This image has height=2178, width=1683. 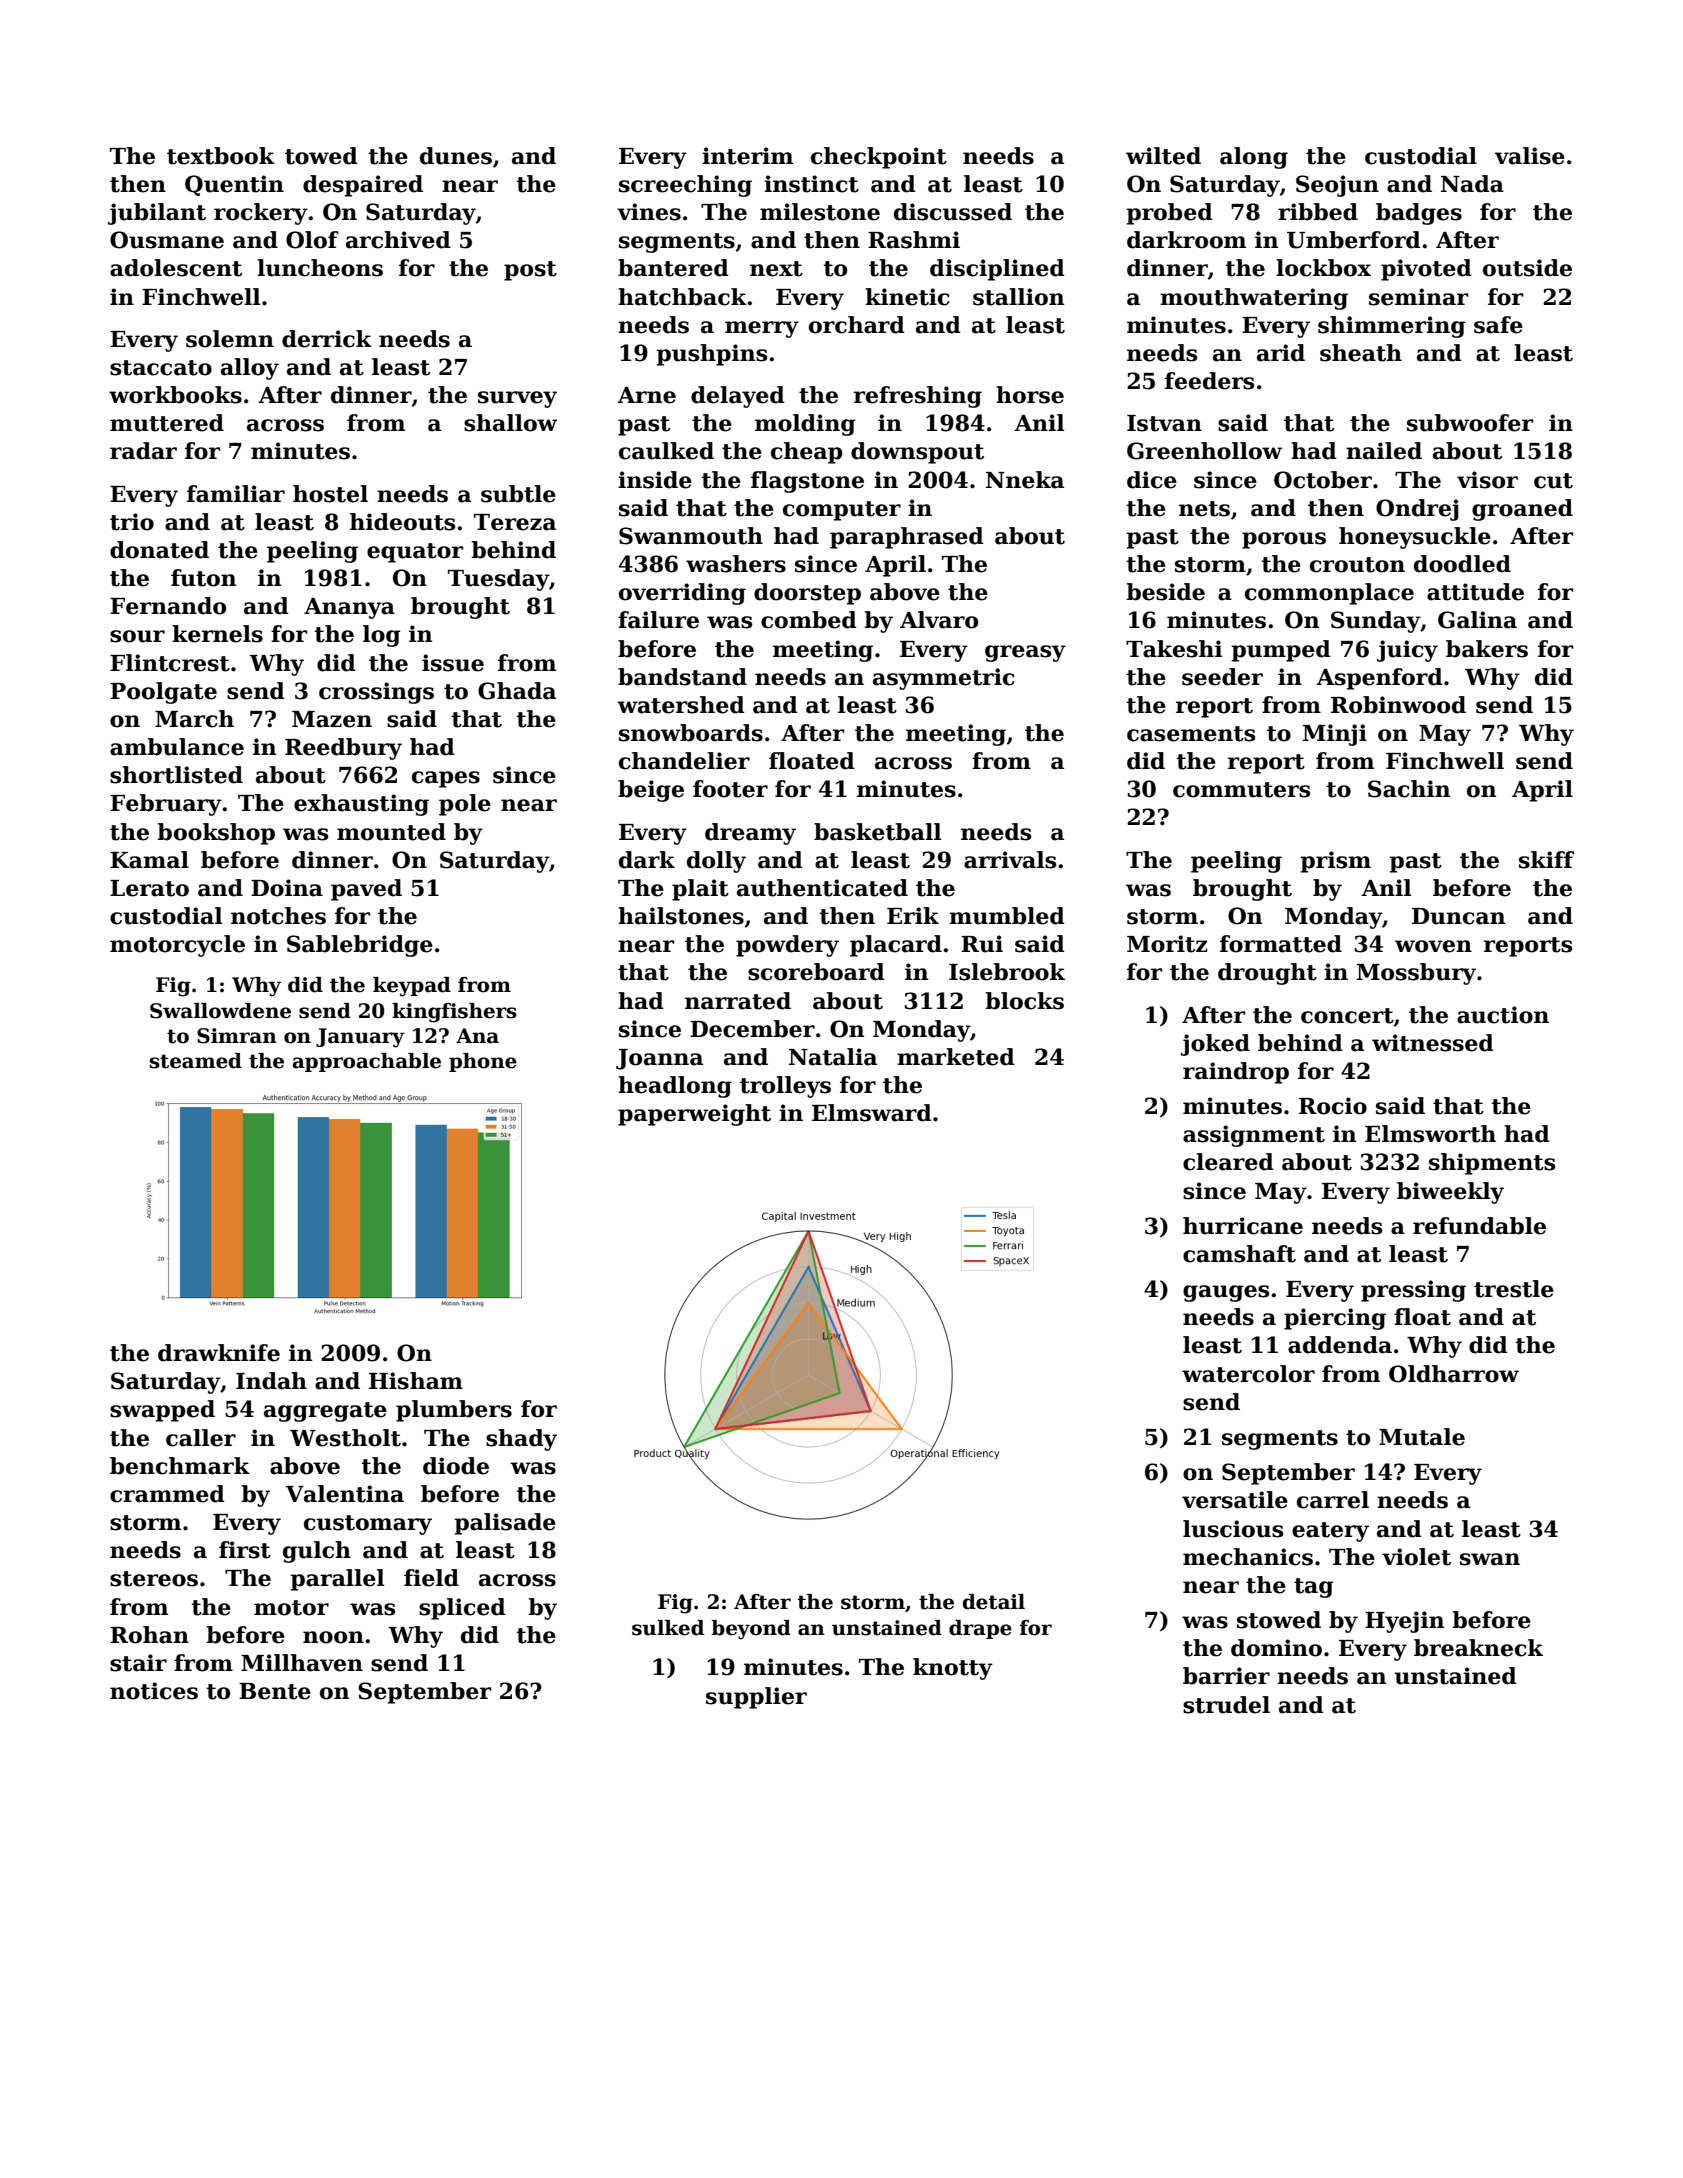 What do you see at coordinates (1010, 860) in the image?
I see `arrivals` at bounding box center [1010, 860].
